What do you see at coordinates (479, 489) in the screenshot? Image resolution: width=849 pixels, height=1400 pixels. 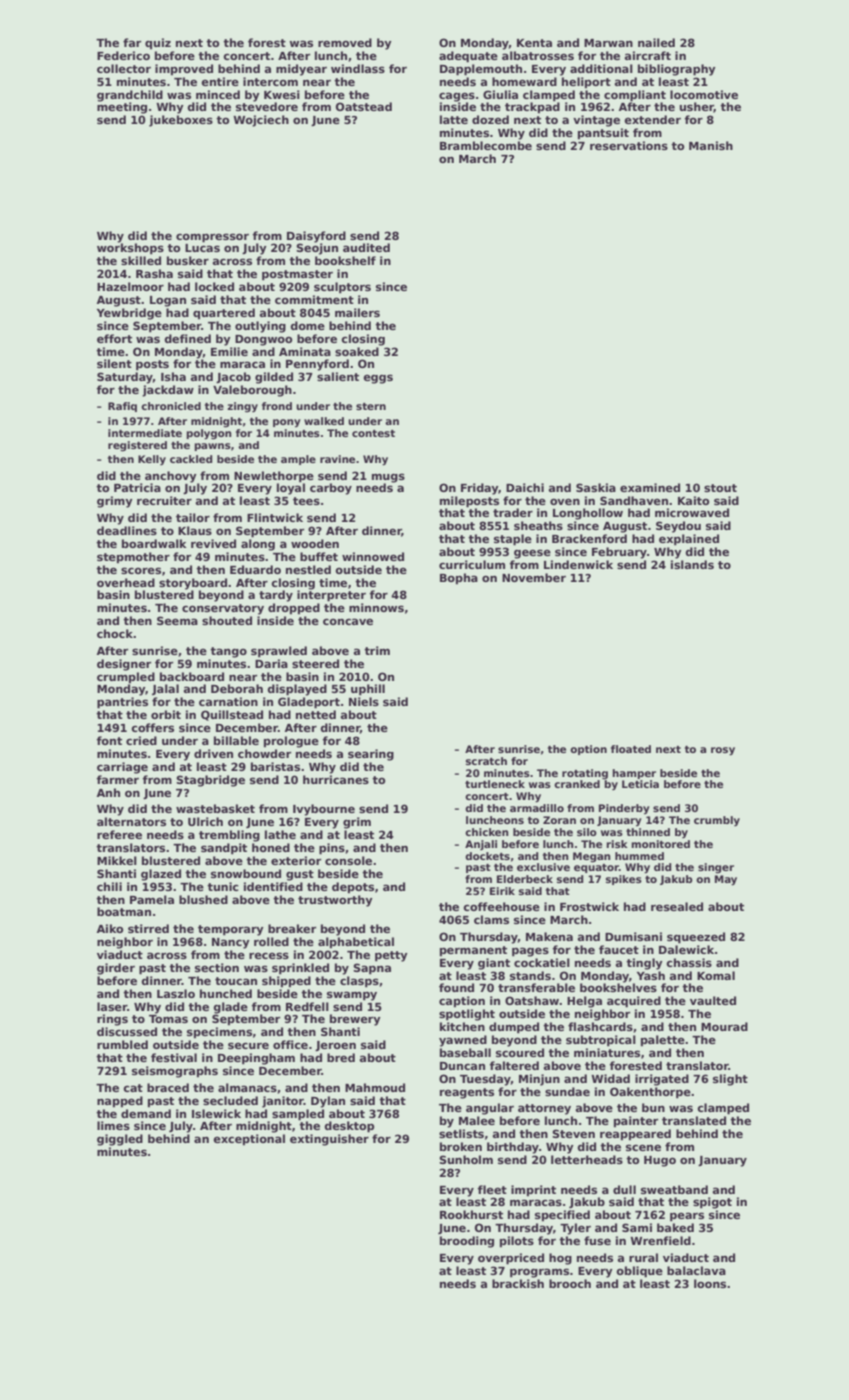 I see `Friday` at bounding box center [479, 489].
